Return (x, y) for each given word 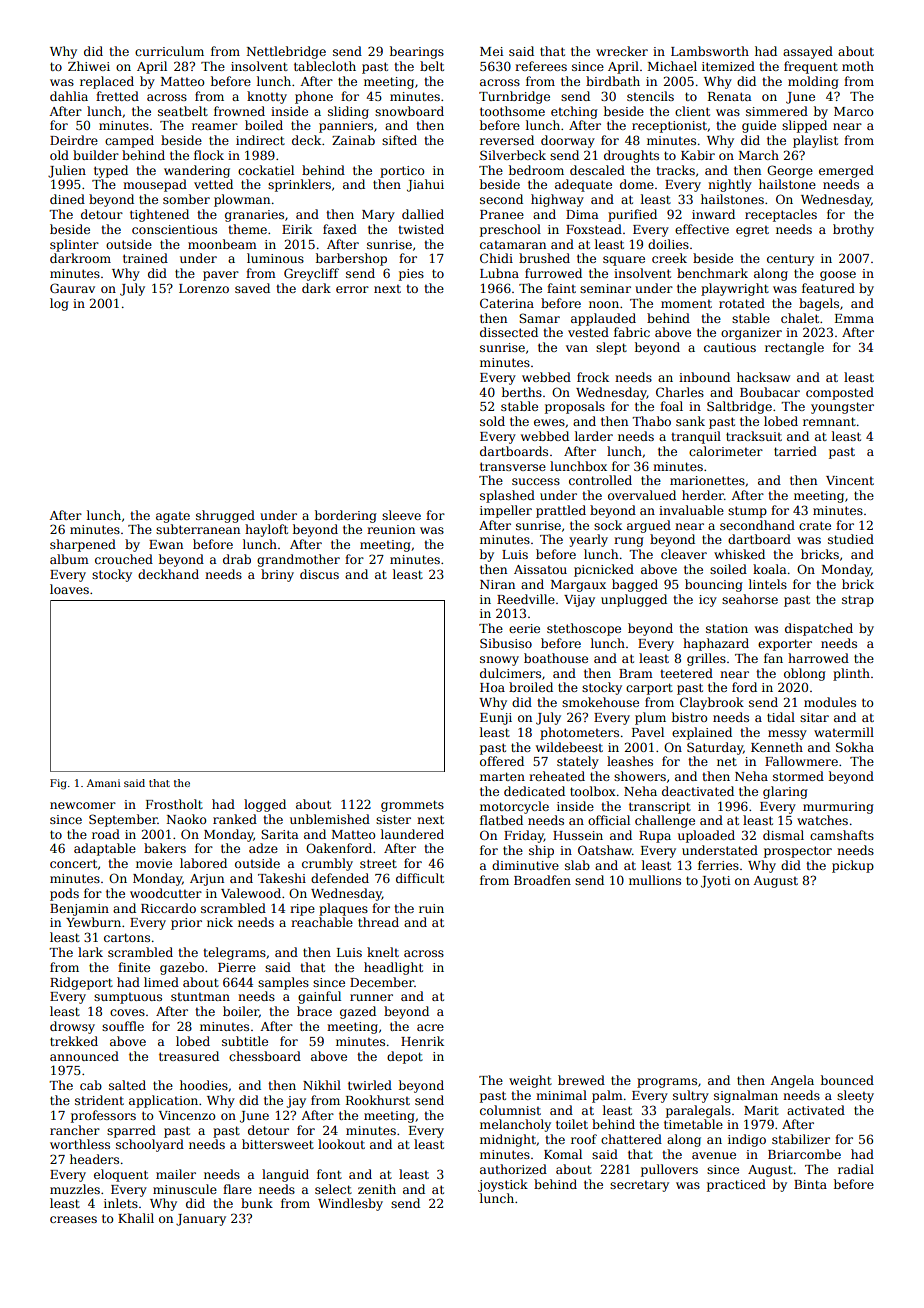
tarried (795, 451)
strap (858, 601)
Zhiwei (89, 66)
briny (277, 575)
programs (667, 1083)
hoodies (204, 1085)
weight (530, 1081)
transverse (513, 466)
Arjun (207, 880)
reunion (391, 529)
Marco (853, 111)
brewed (581, 1080)
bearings (417, 52)
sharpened (83, 545)
